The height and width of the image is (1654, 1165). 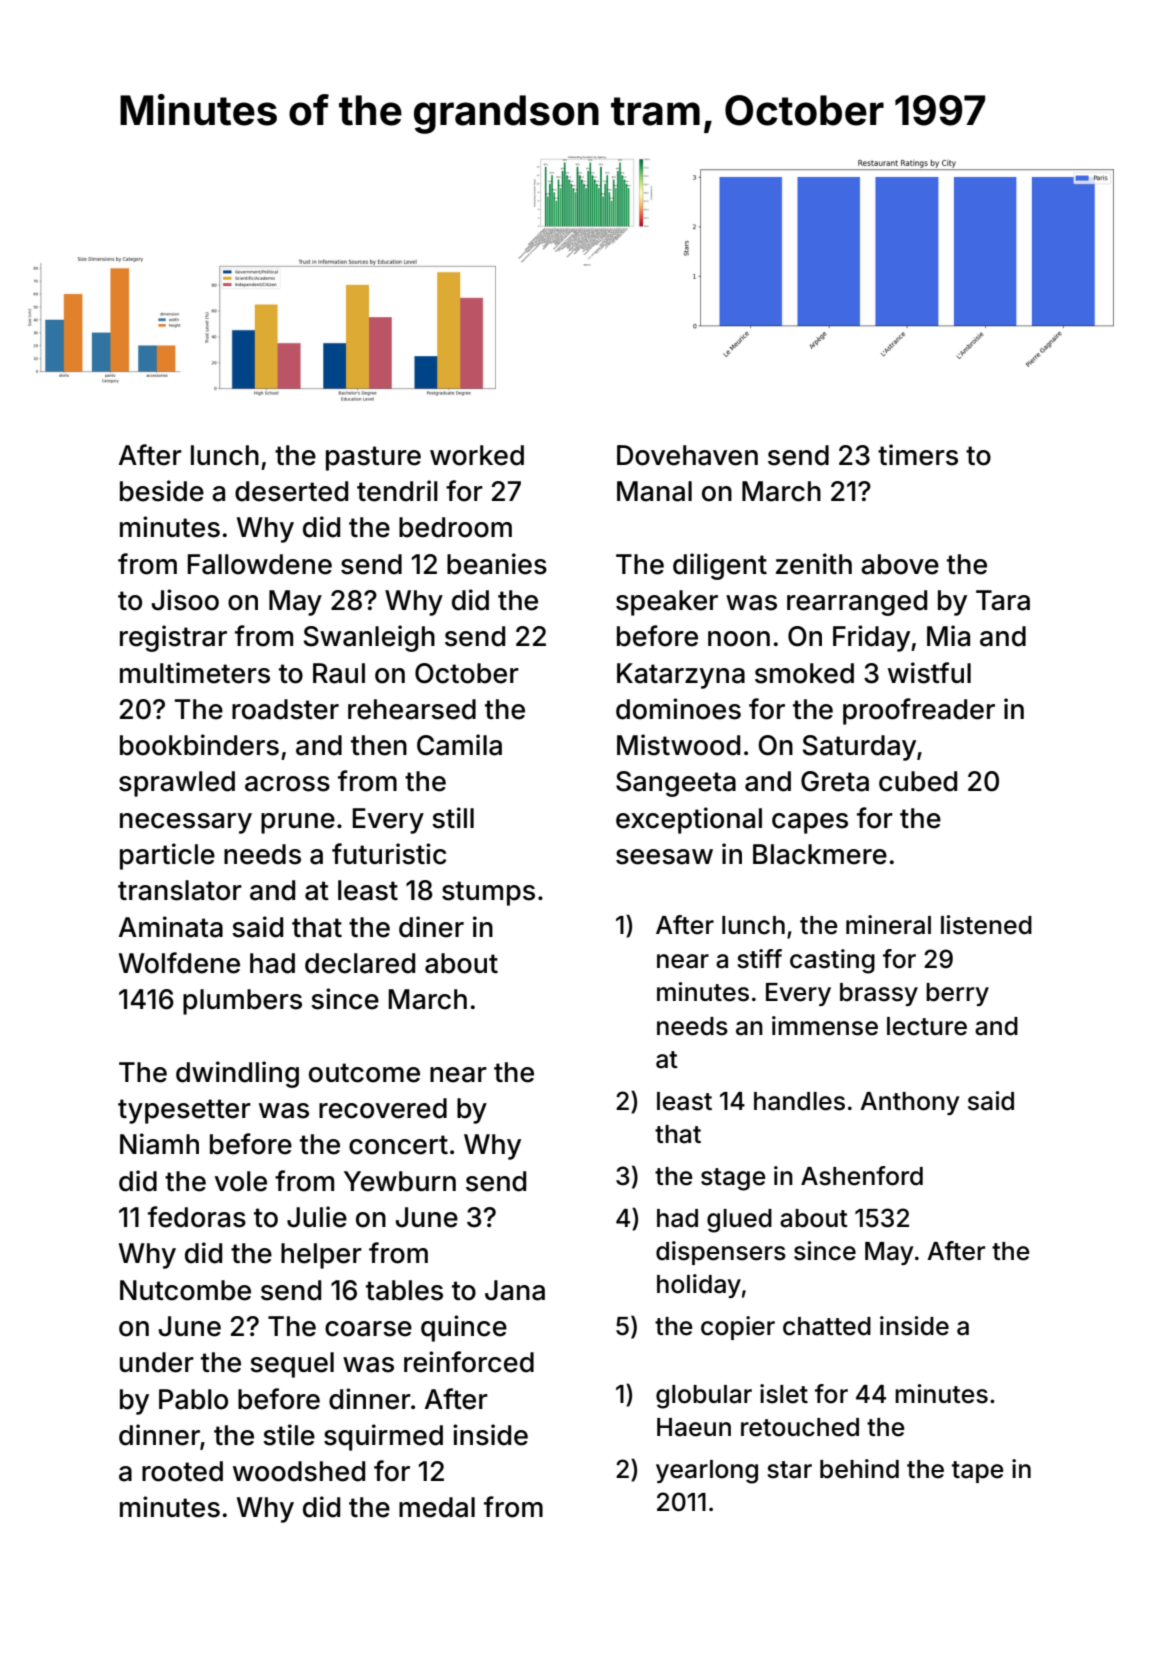 What do you see at coordinates (298, 823) in the image?
I see `prune` at bounding box center [298, 823].
